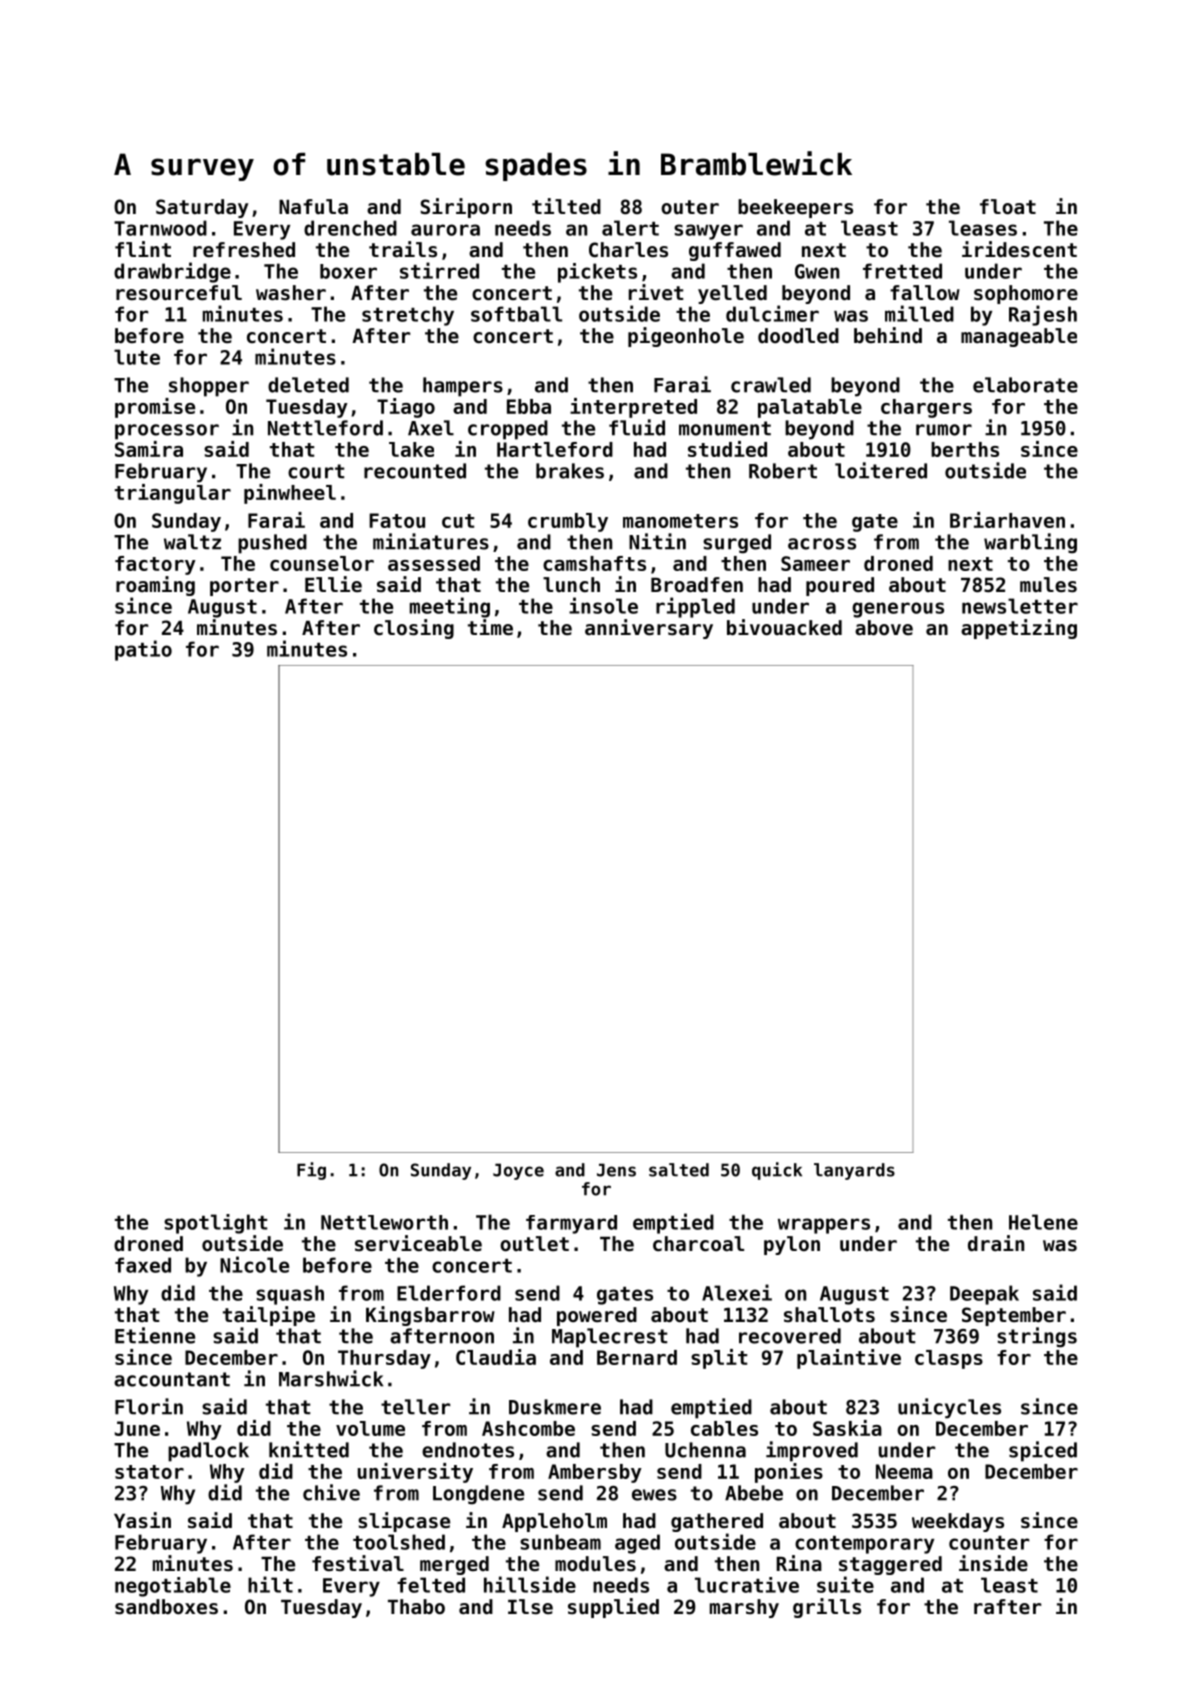 This screenshot has width=1192, height=1686. Describe the element at coordinates (884, 628) in the screenshot. I see `above` at that location.
